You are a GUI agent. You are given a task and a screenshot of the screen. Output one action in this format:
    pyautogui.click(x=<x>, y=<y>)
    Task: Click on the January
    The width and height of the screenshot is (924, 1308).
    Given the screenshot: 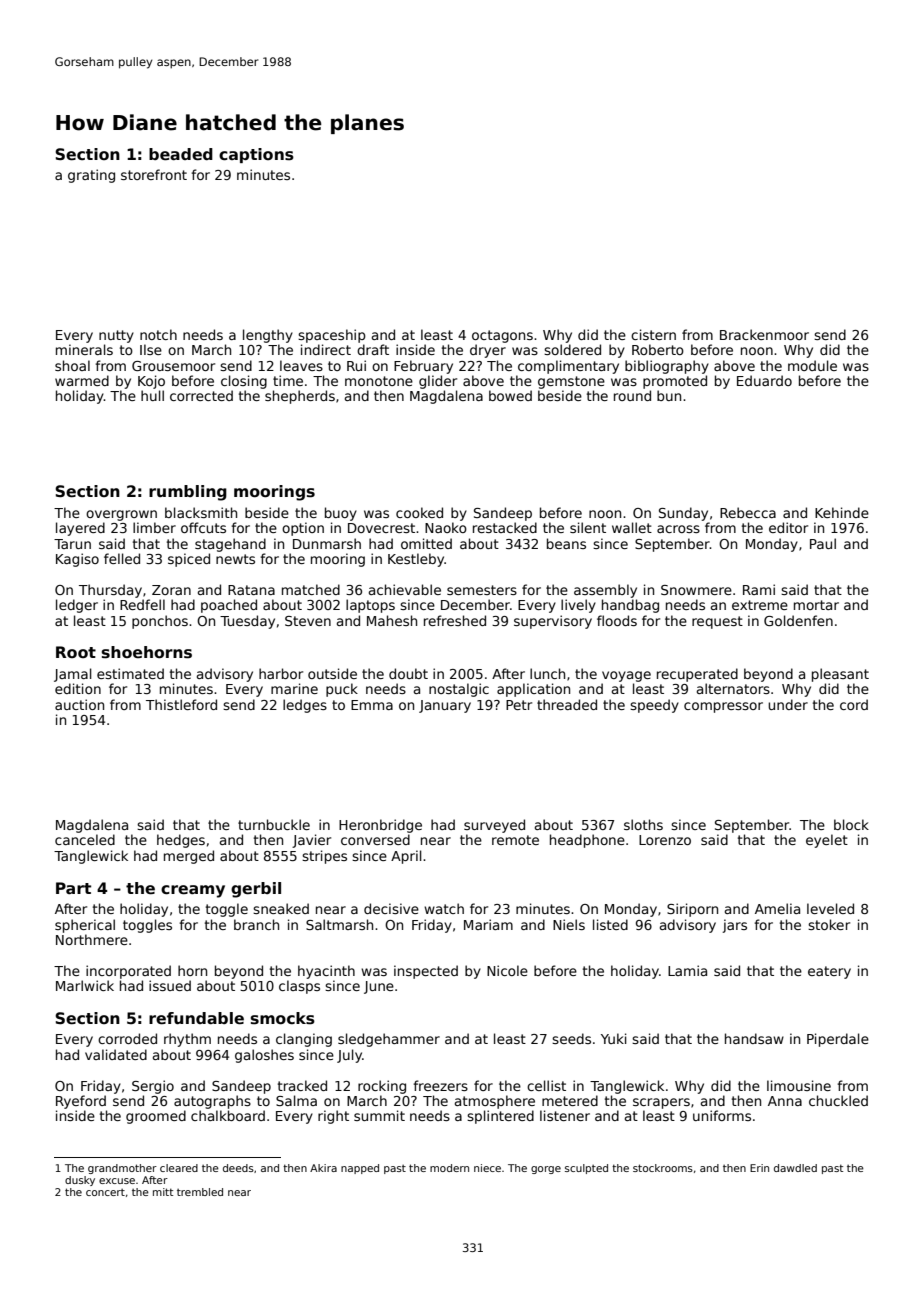 What is the action you would take?
    pyautogui.click(x=445, y=706)
